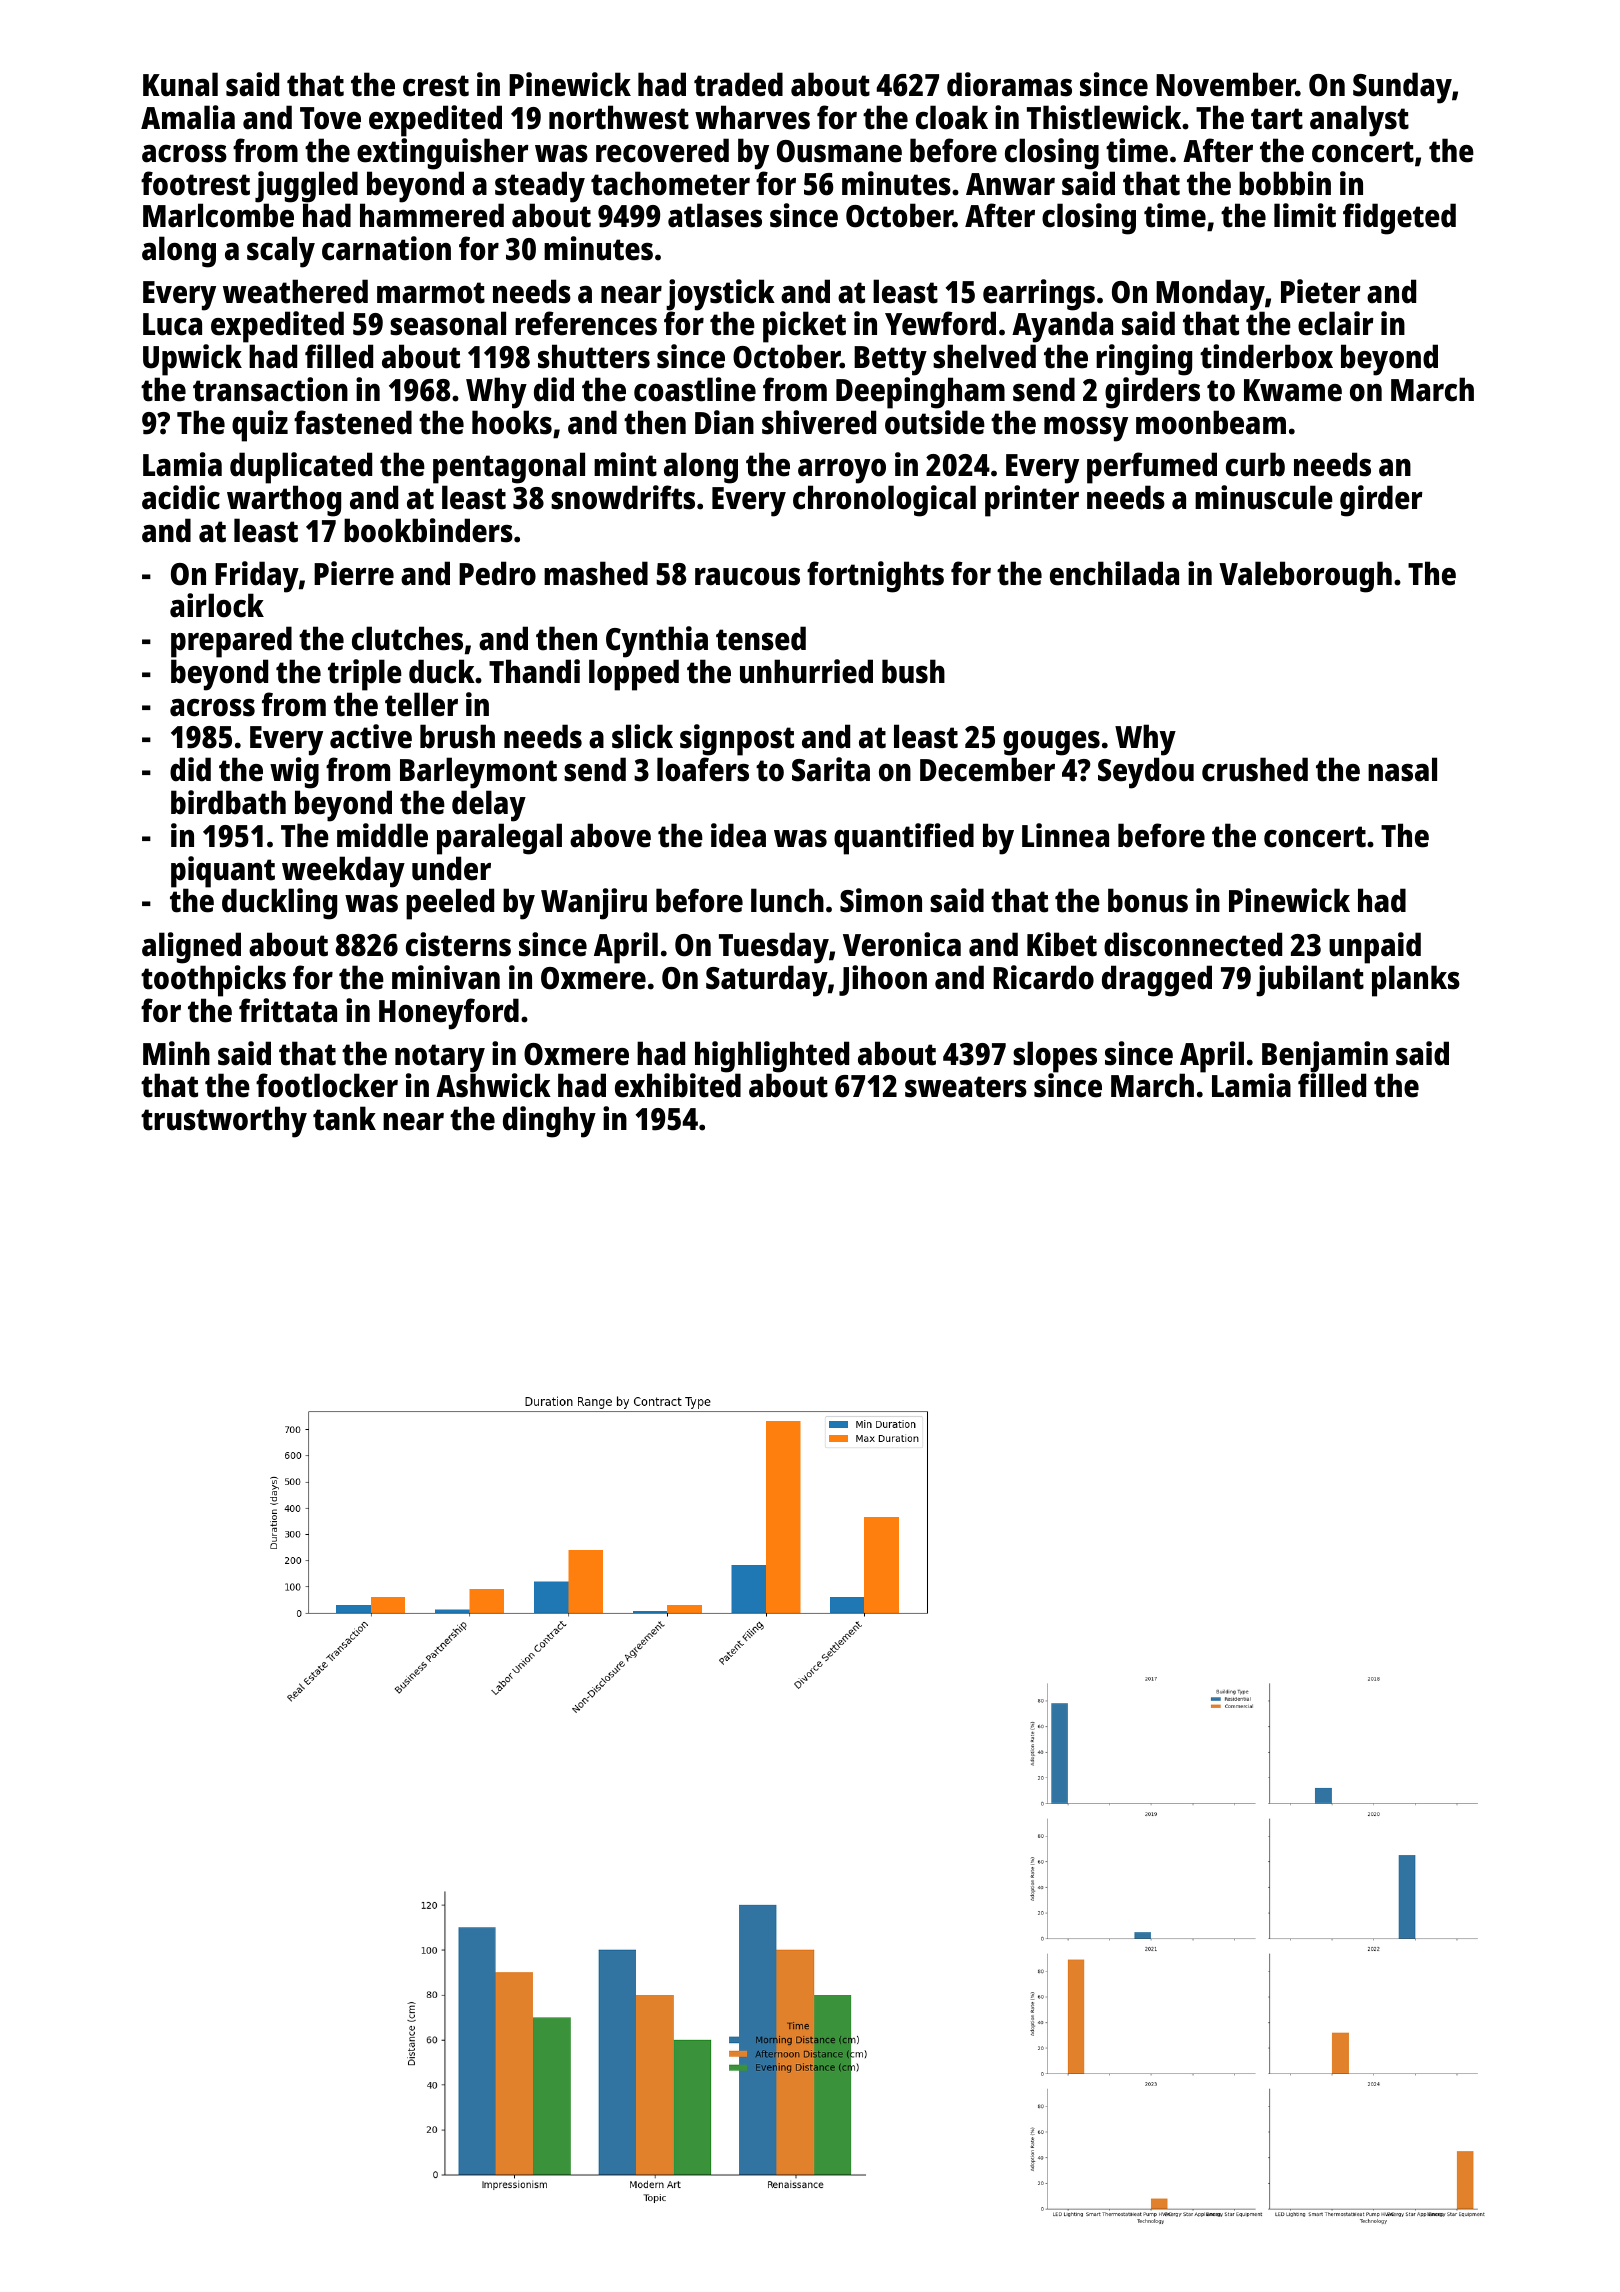 The width and height of the screenshot is (1620, 2292). What do you see at coordinates (678, 1085) in the screenshot?
I see `exhibited` at bounding box center [678, 1085].
